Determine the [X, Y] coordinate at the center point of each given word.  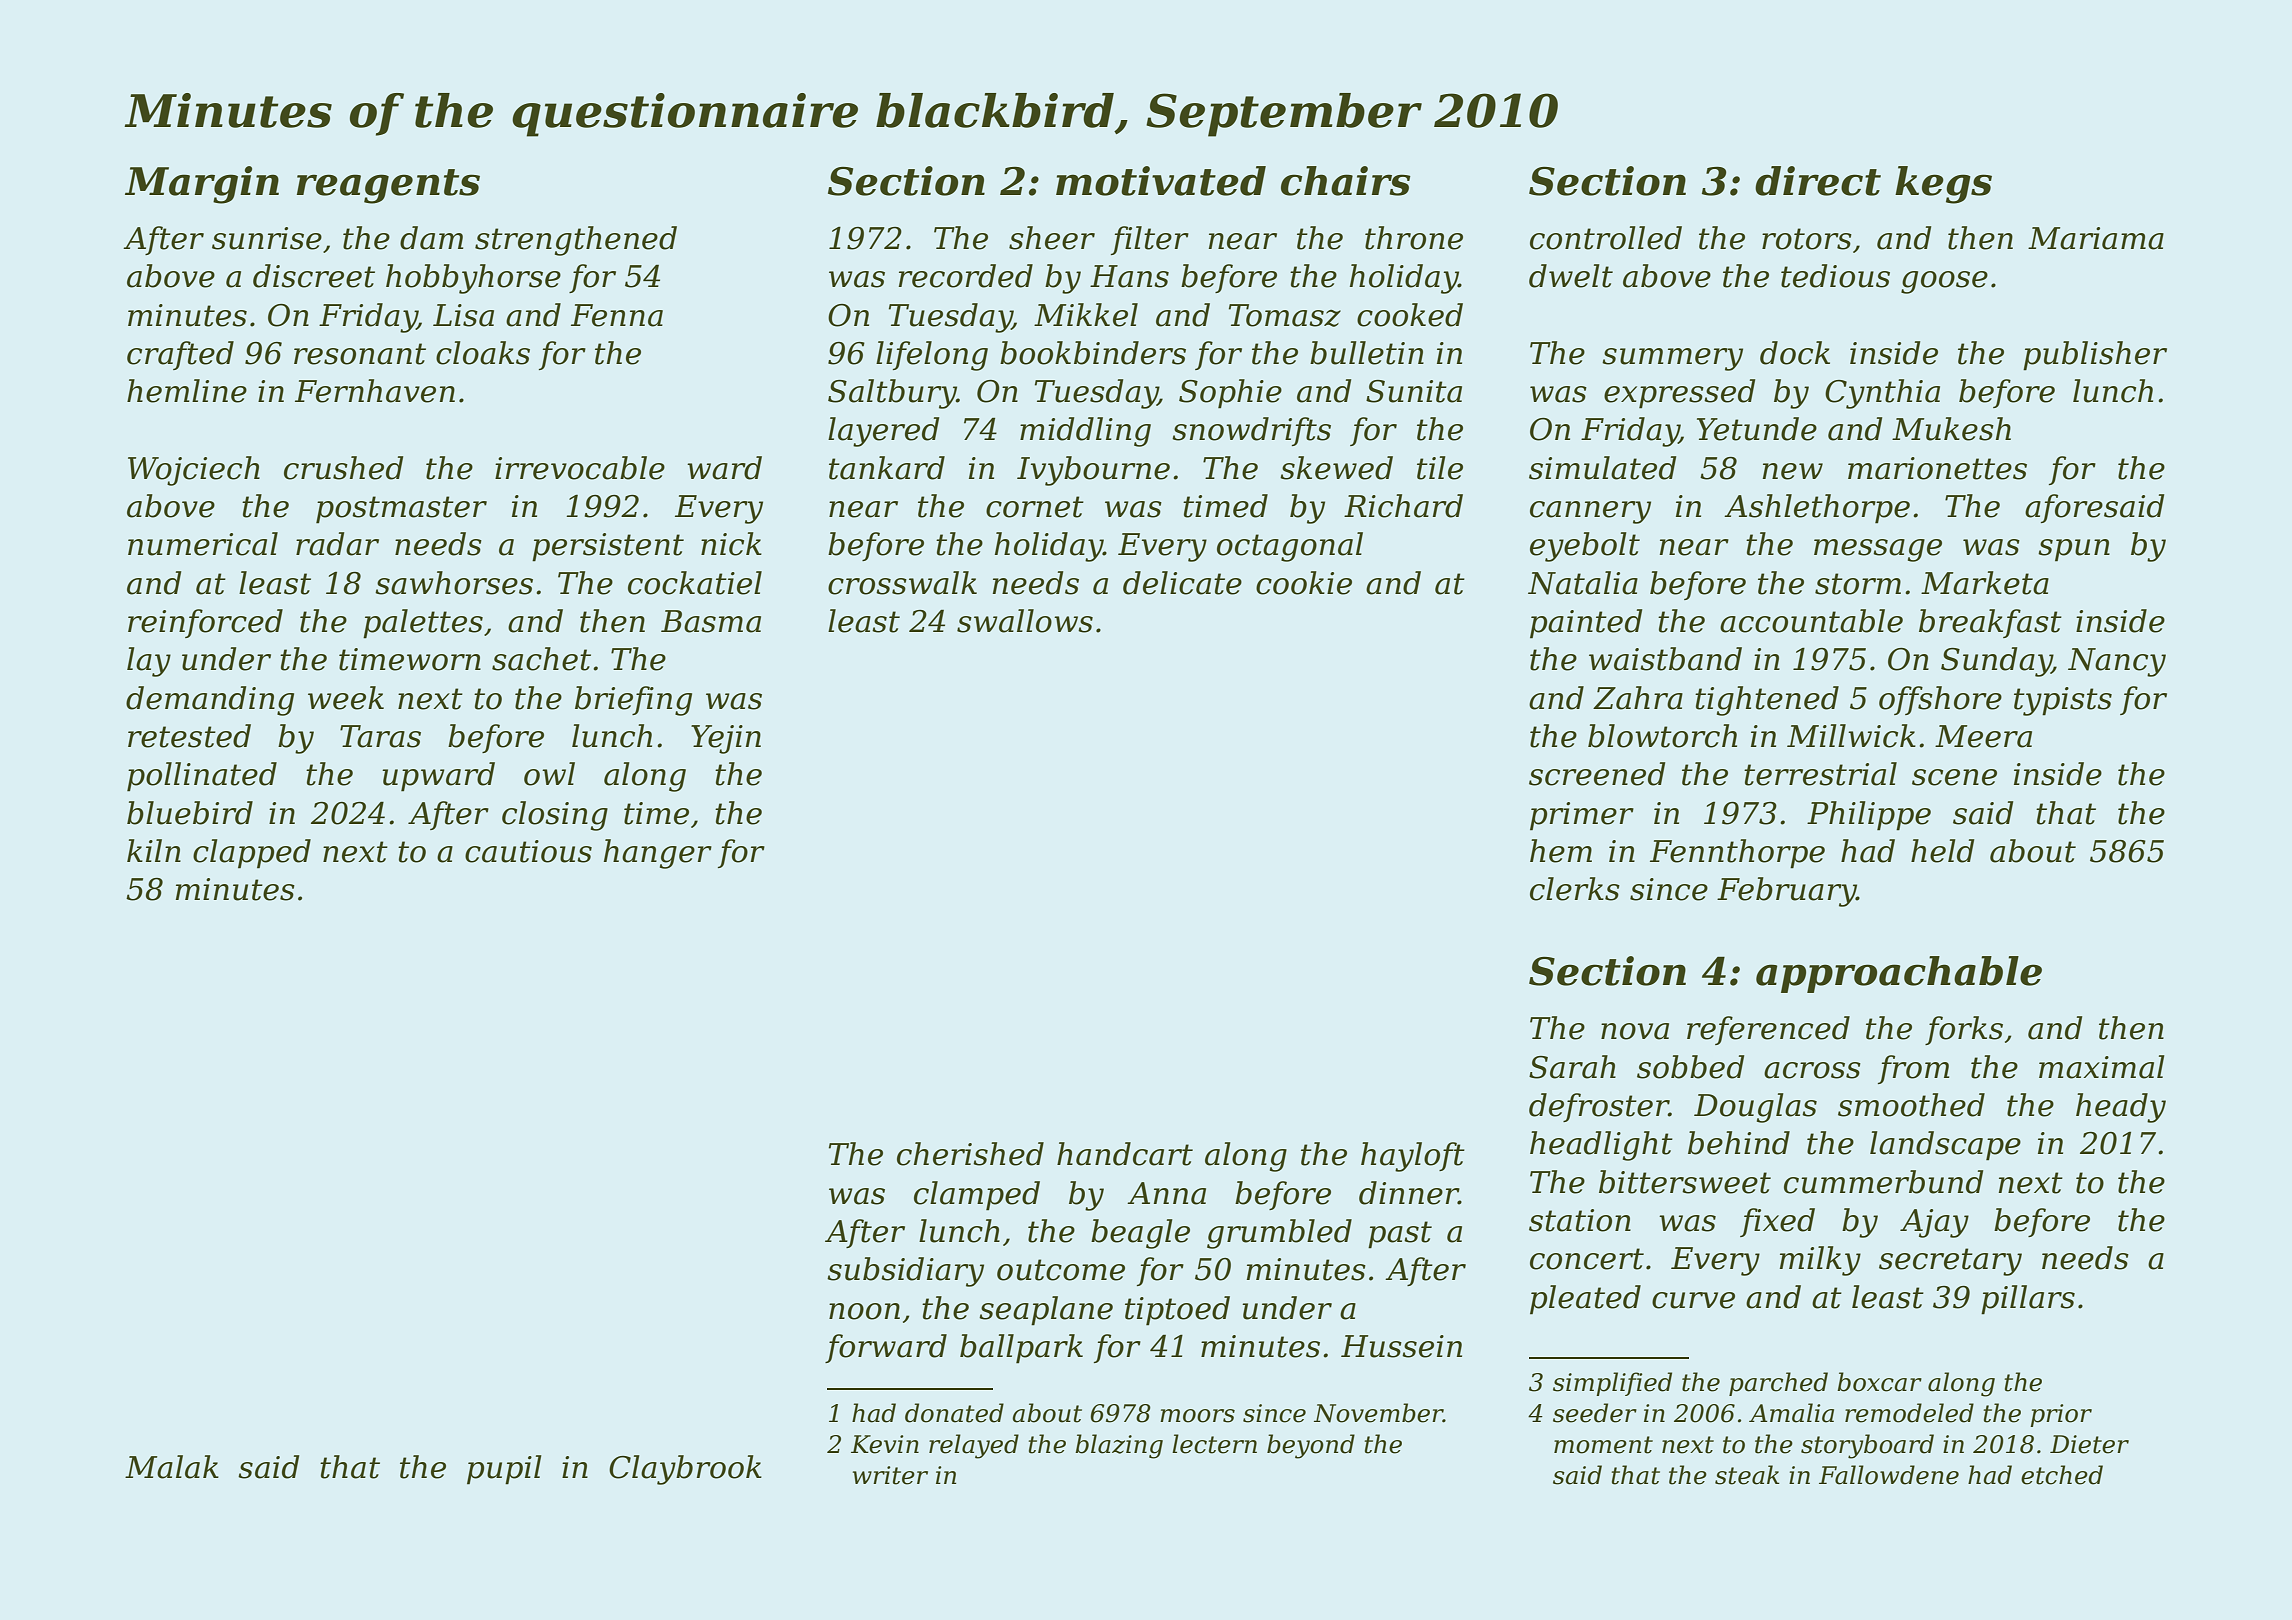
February [1787, 892]
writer [890, 1475]
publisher [2095, 356]
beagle [1140, 1234]
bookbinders [1093, 353]
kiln [154, 850]
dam [431, 238]
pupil [504, 1470]
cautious [528, 851]
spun [2074, 550]
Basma [711, 621]
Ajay [1934, 1223]
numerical [203, 544]
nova [1635, 1031]
